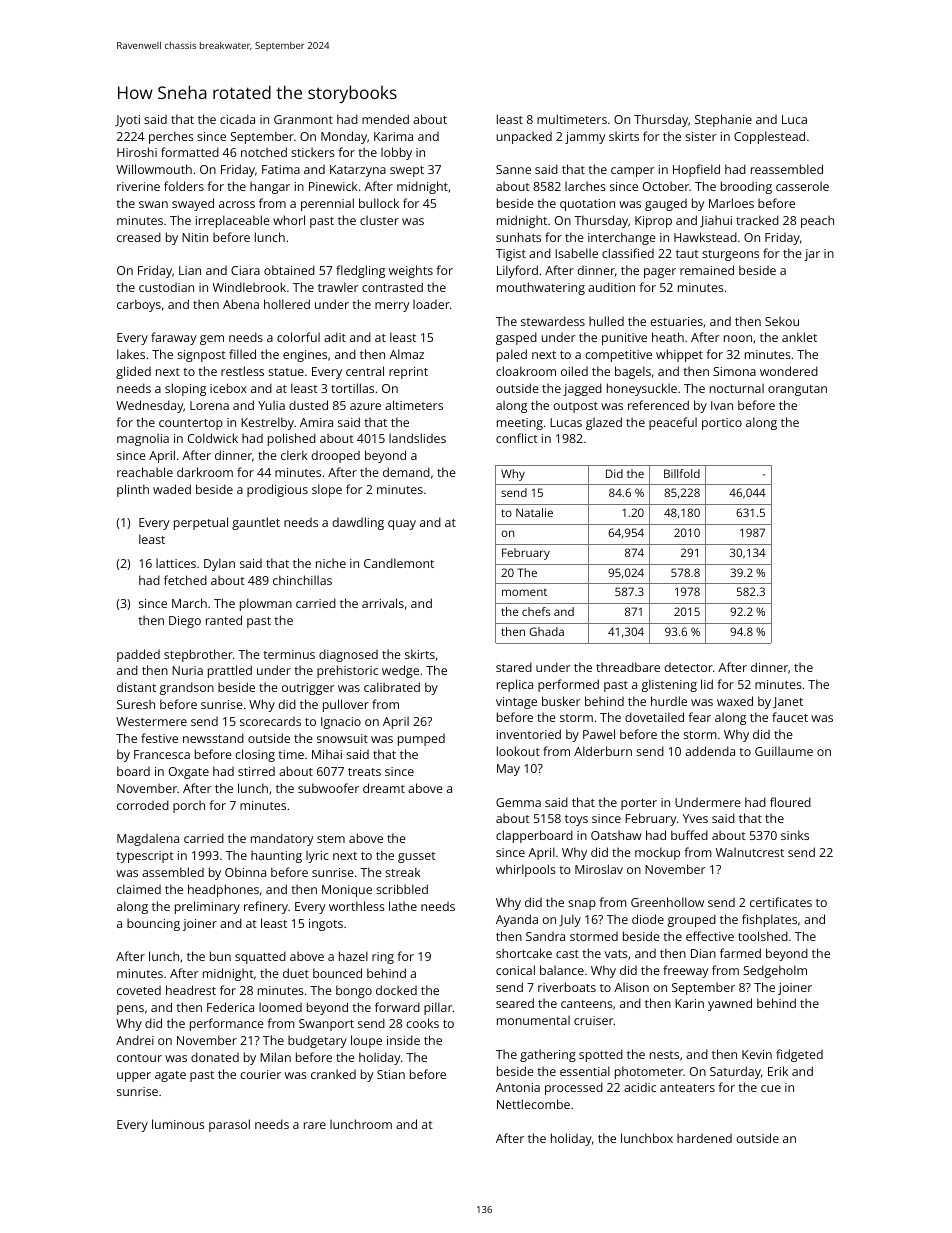  What do you see at coordinates (812, 255) in the document?
I see `jar` at bounding box center [812, 255].
